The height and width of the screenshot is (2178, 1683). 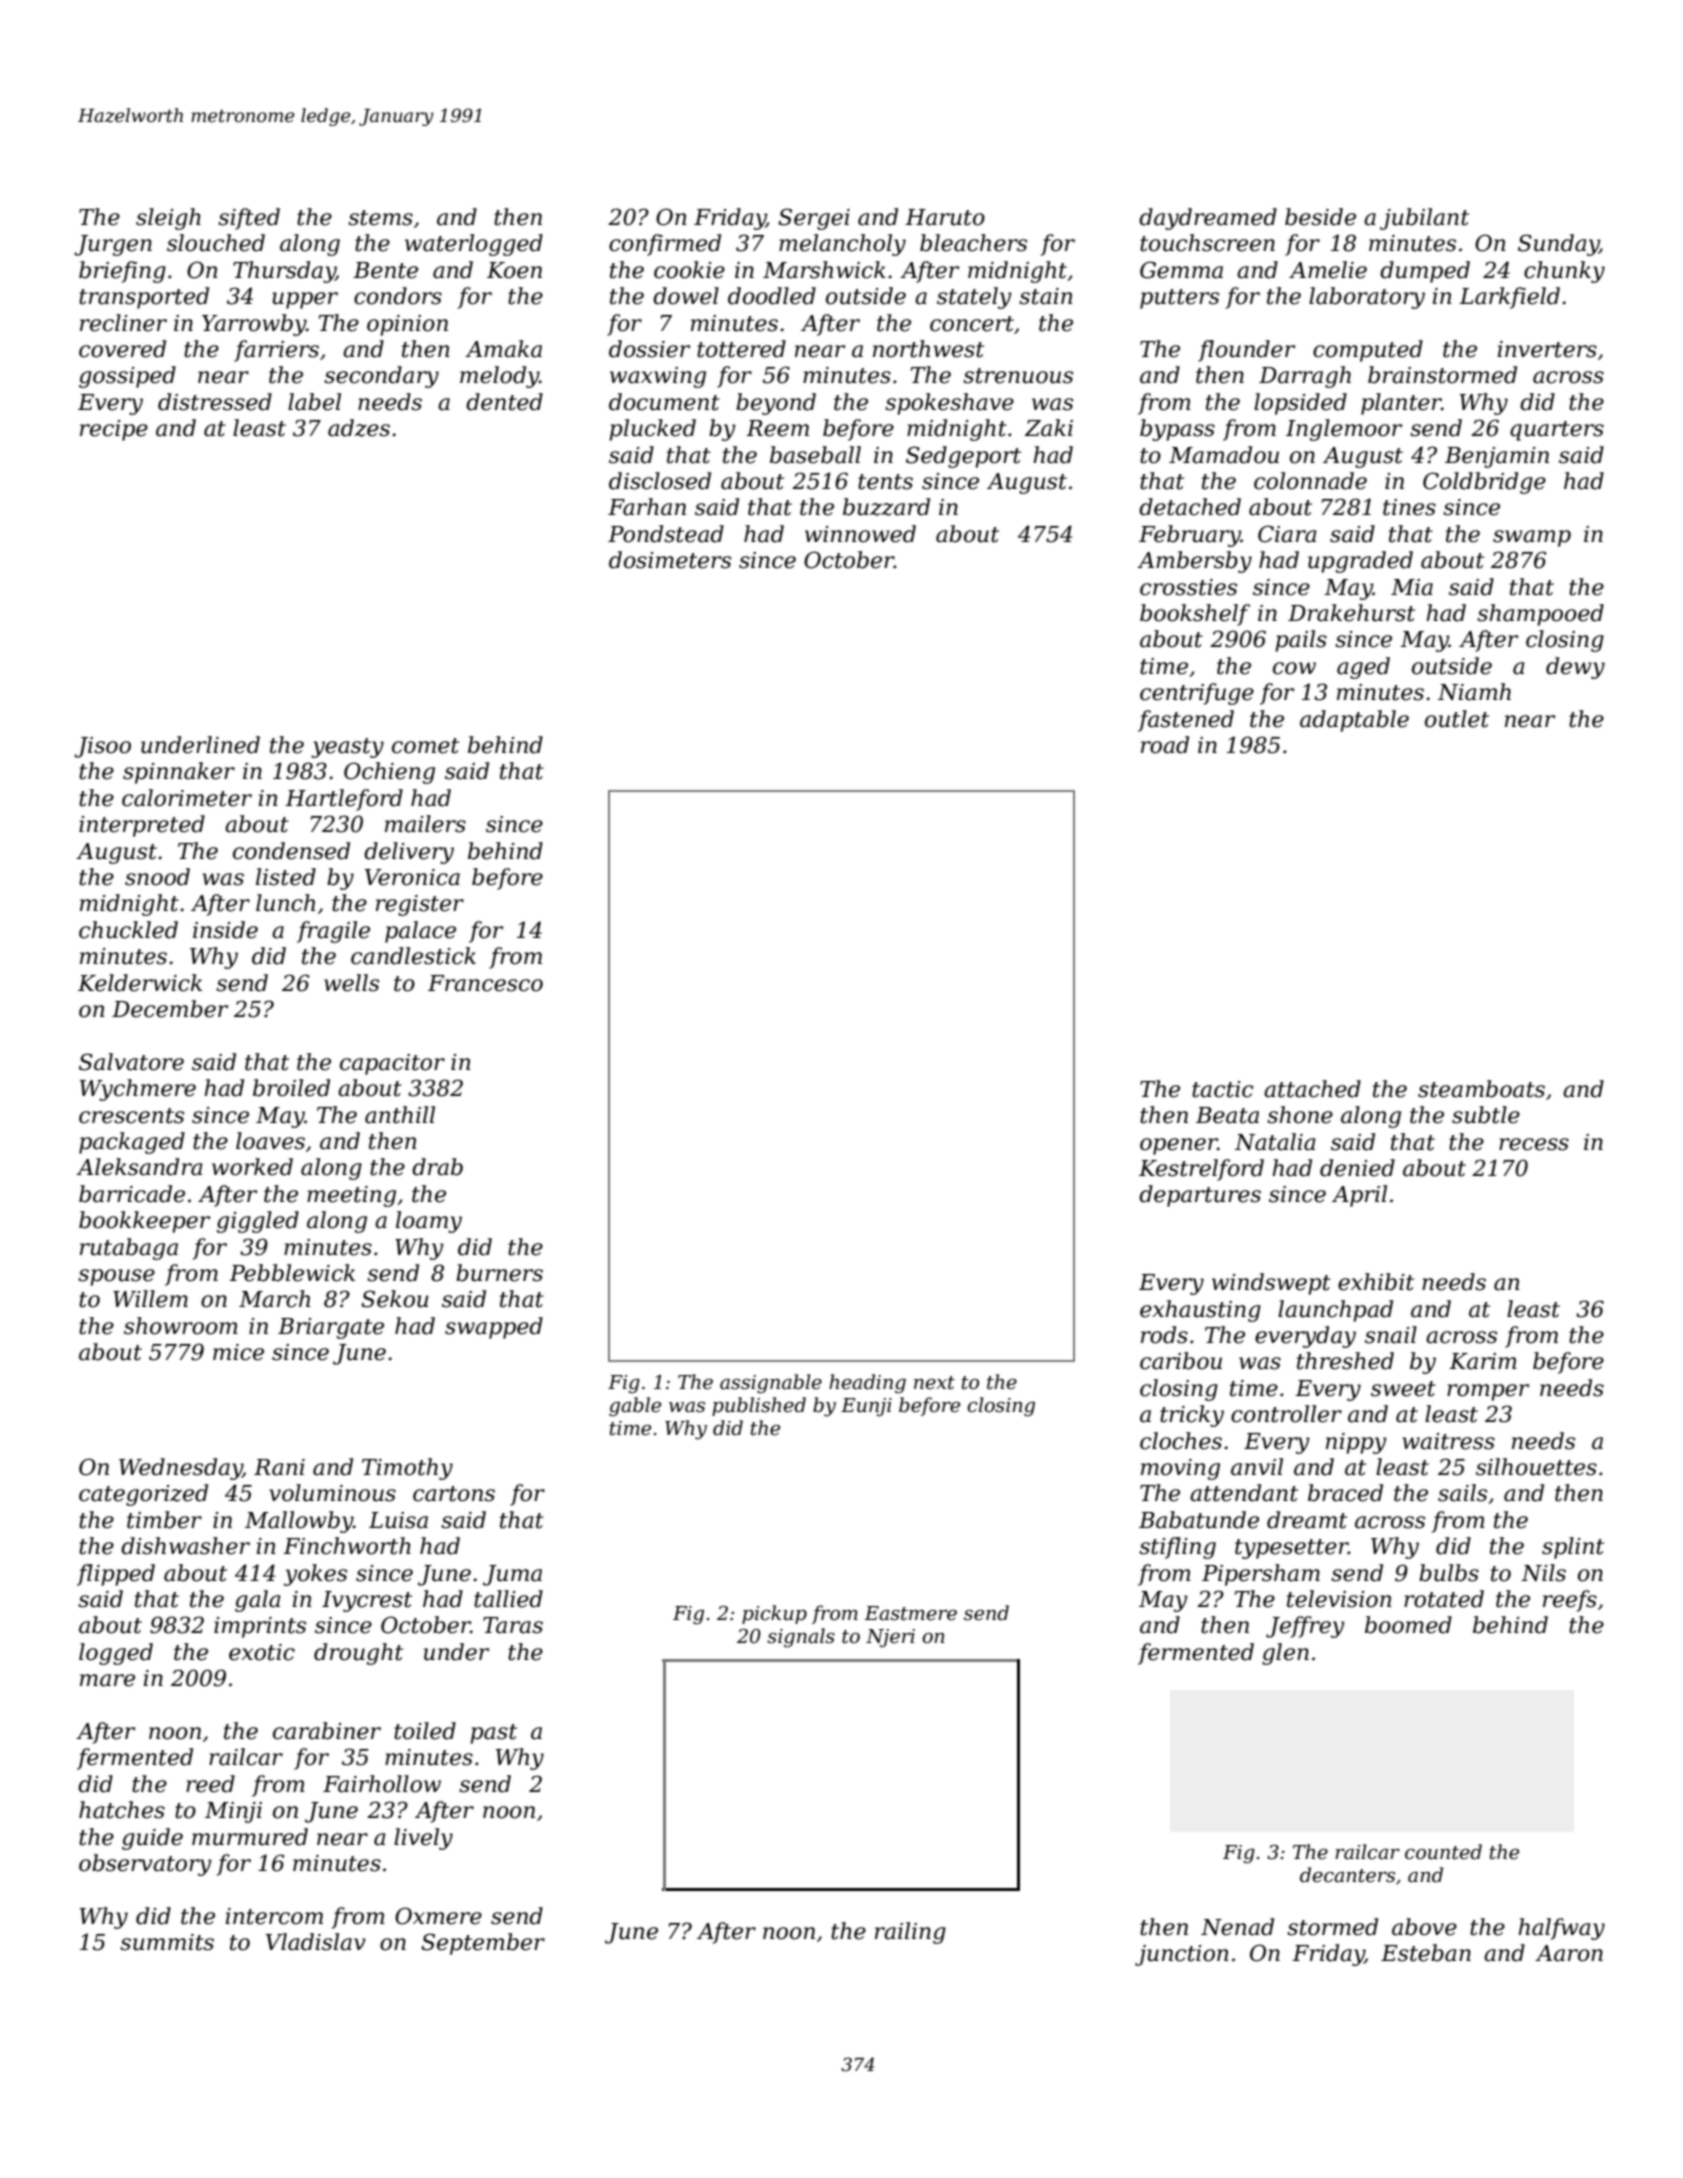 What do you see at coordinates (1443, 1852) in the screenshot?
I see `counted` at bounding box center [1443, 1852].
